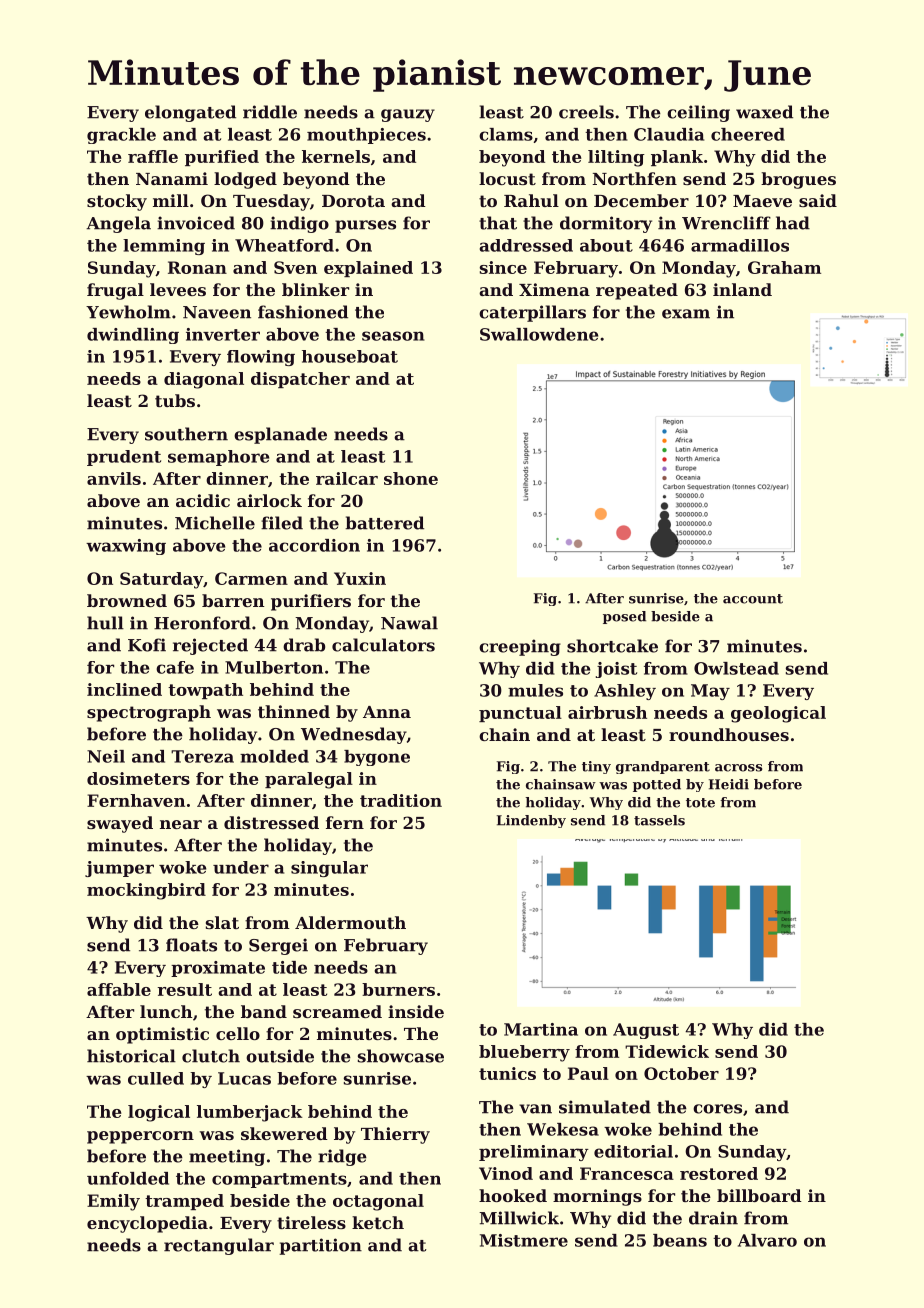  I want to click on railcar, so click(347, 478).
